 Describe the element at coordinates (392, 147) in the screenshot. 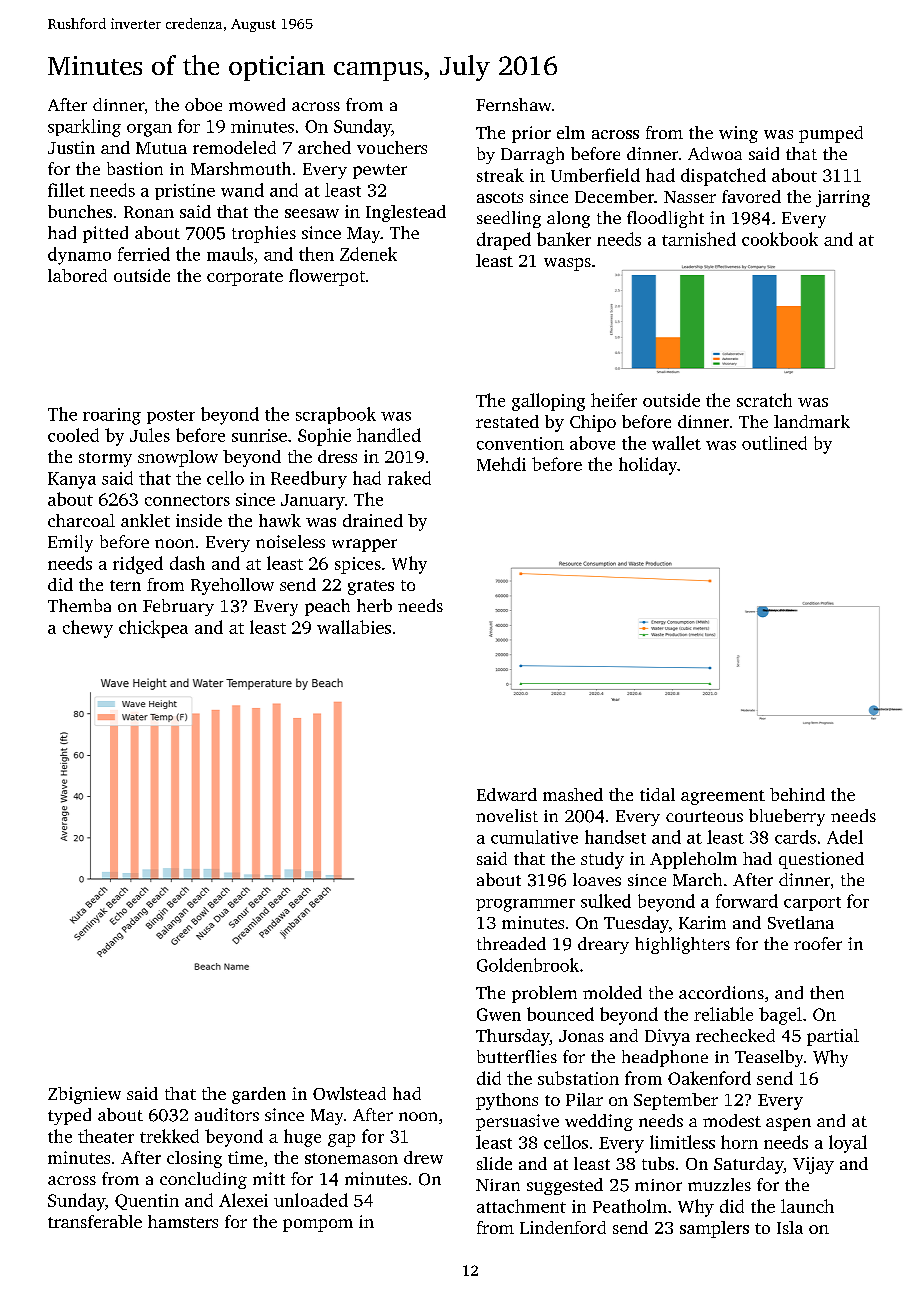

I see `vouchers` at that location.
